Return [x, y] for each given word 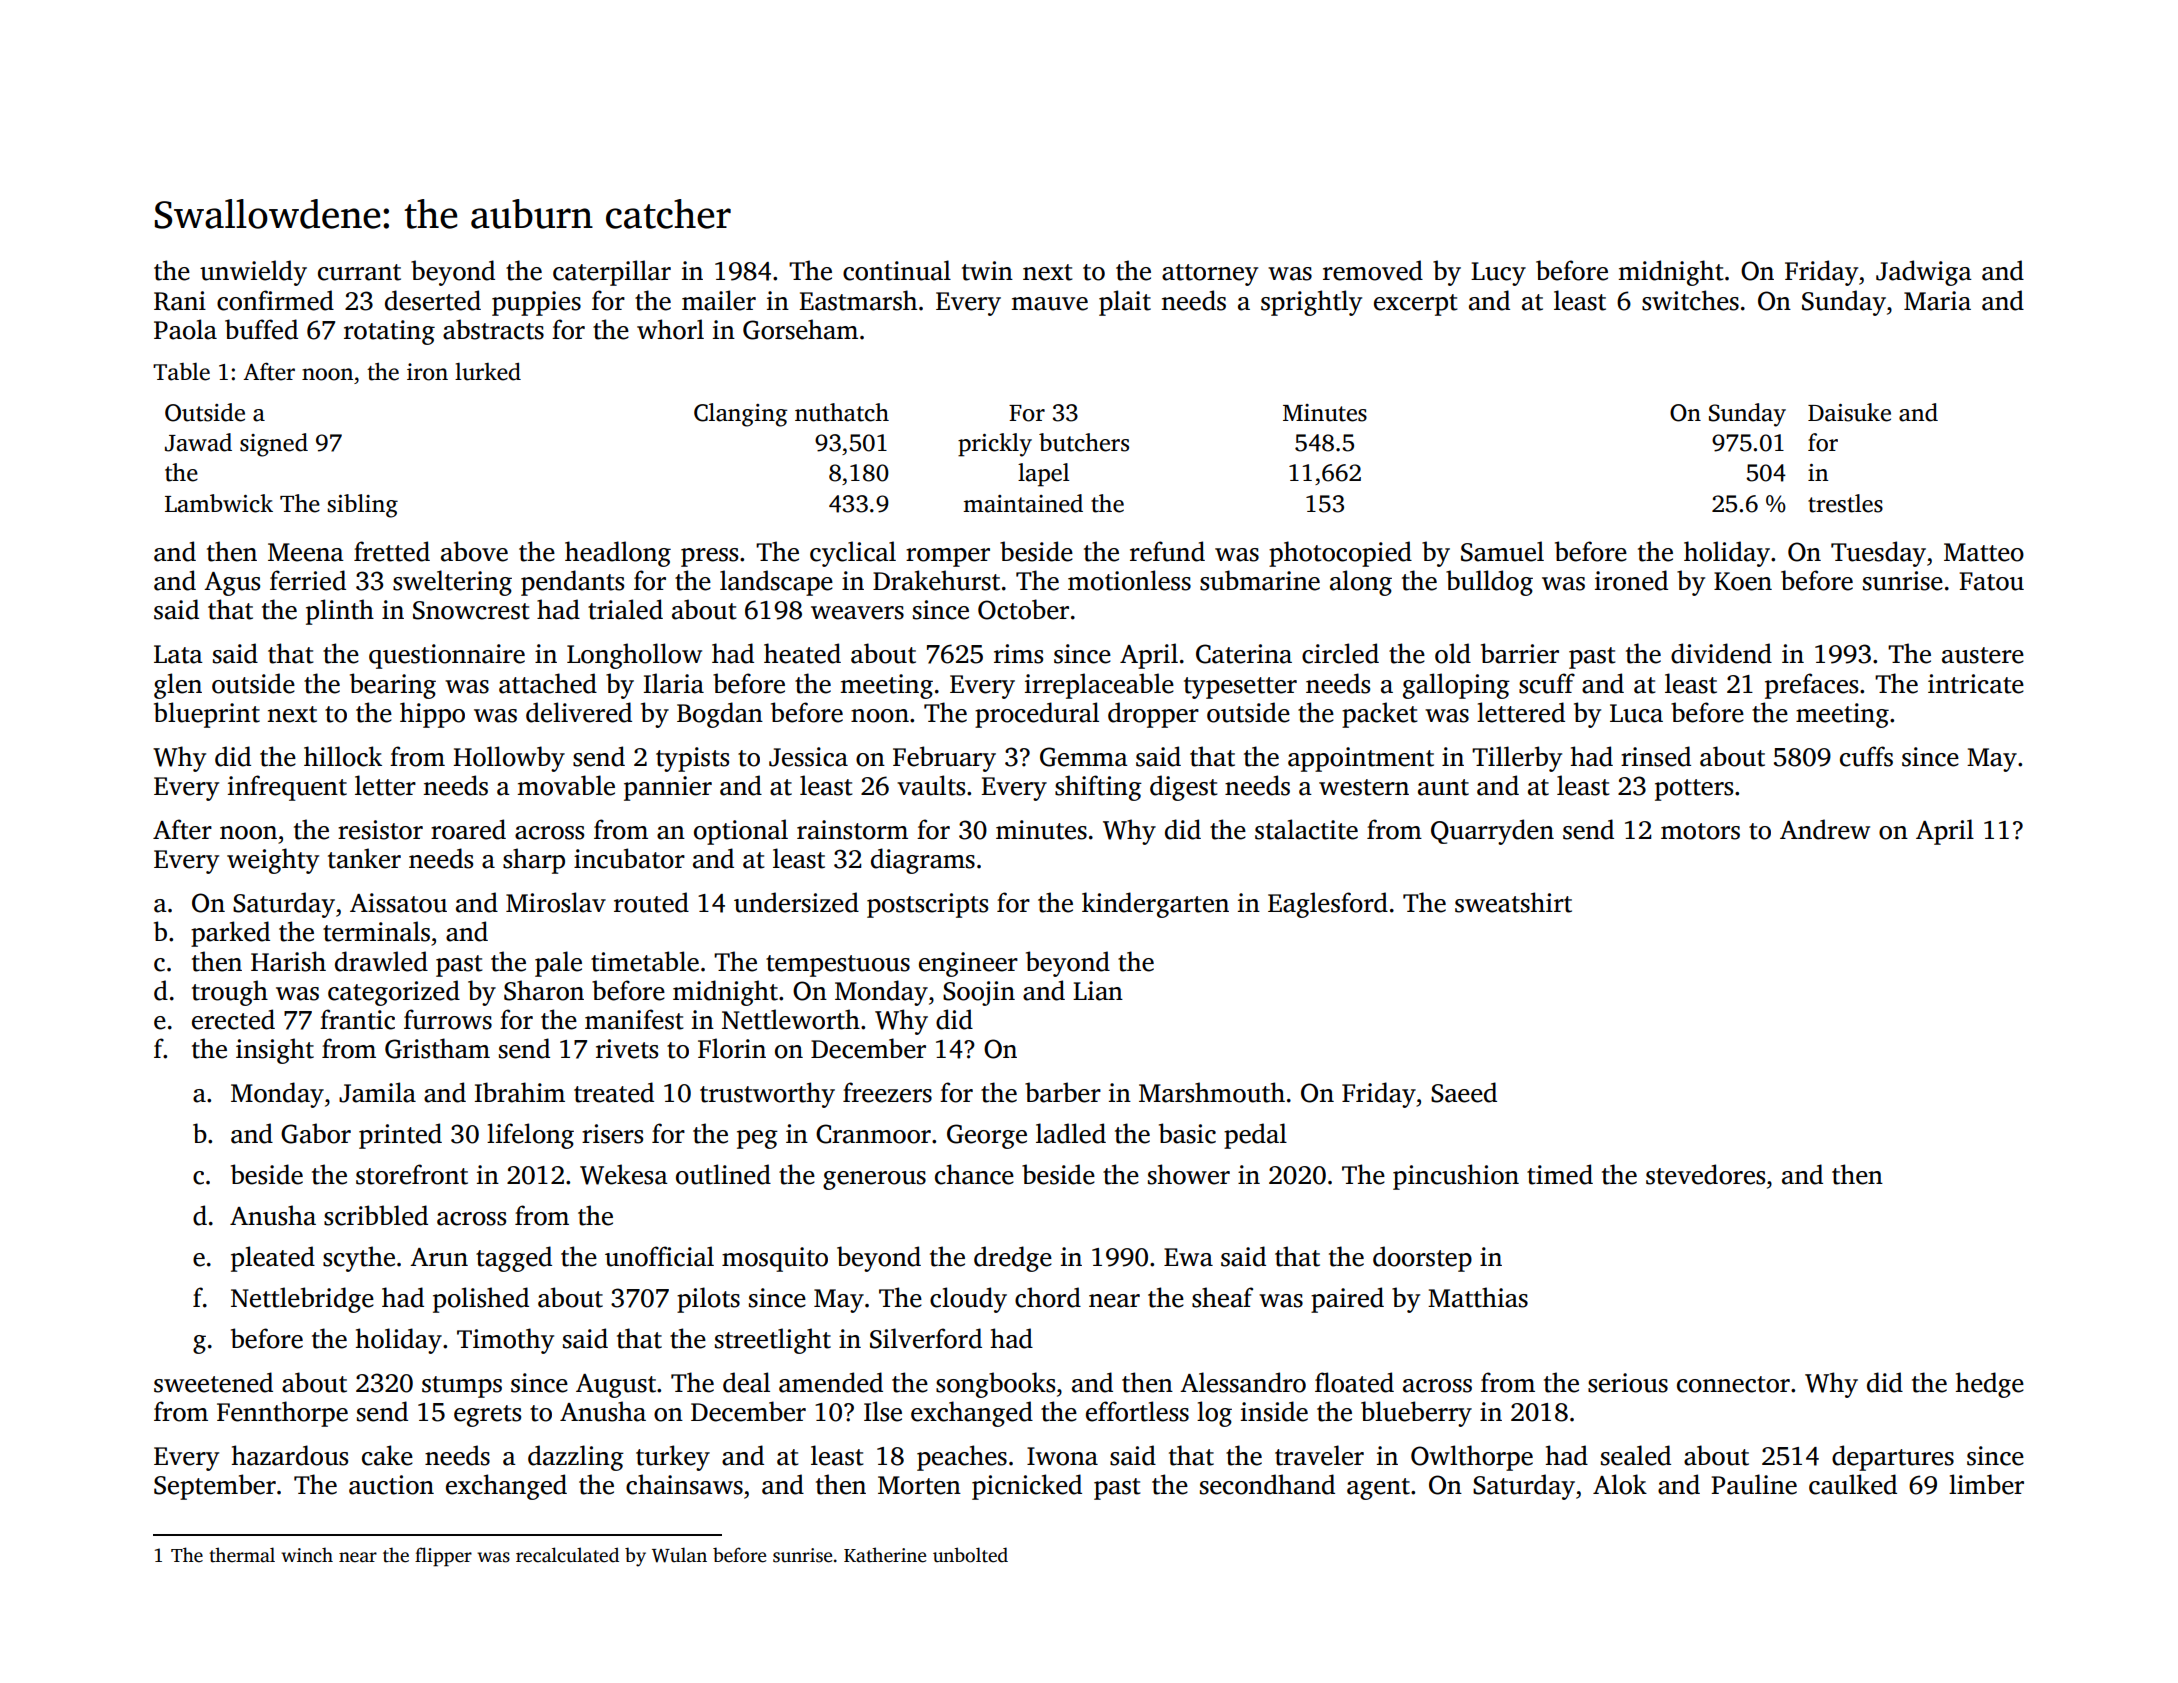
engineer [968, 964]
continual [897, 270]
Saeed [1464, 1092]
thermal [242, 1555]
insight [275, 1051]
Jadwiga [1924, 273]
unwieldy [253, 273]
